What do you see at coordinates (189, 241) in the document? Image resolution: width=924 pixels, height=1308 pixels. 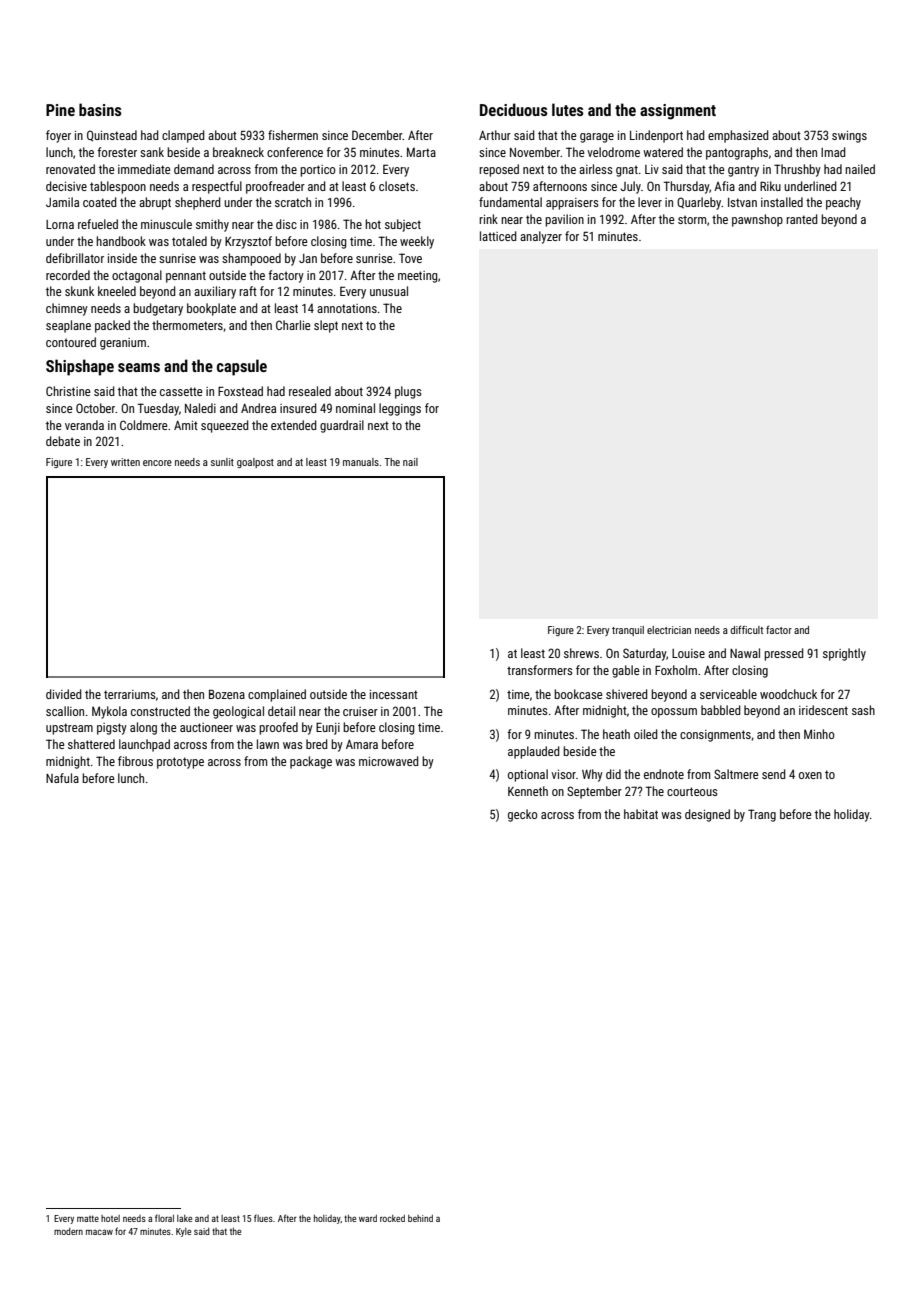 I see `totaled` at bounding box center [189, 241].
